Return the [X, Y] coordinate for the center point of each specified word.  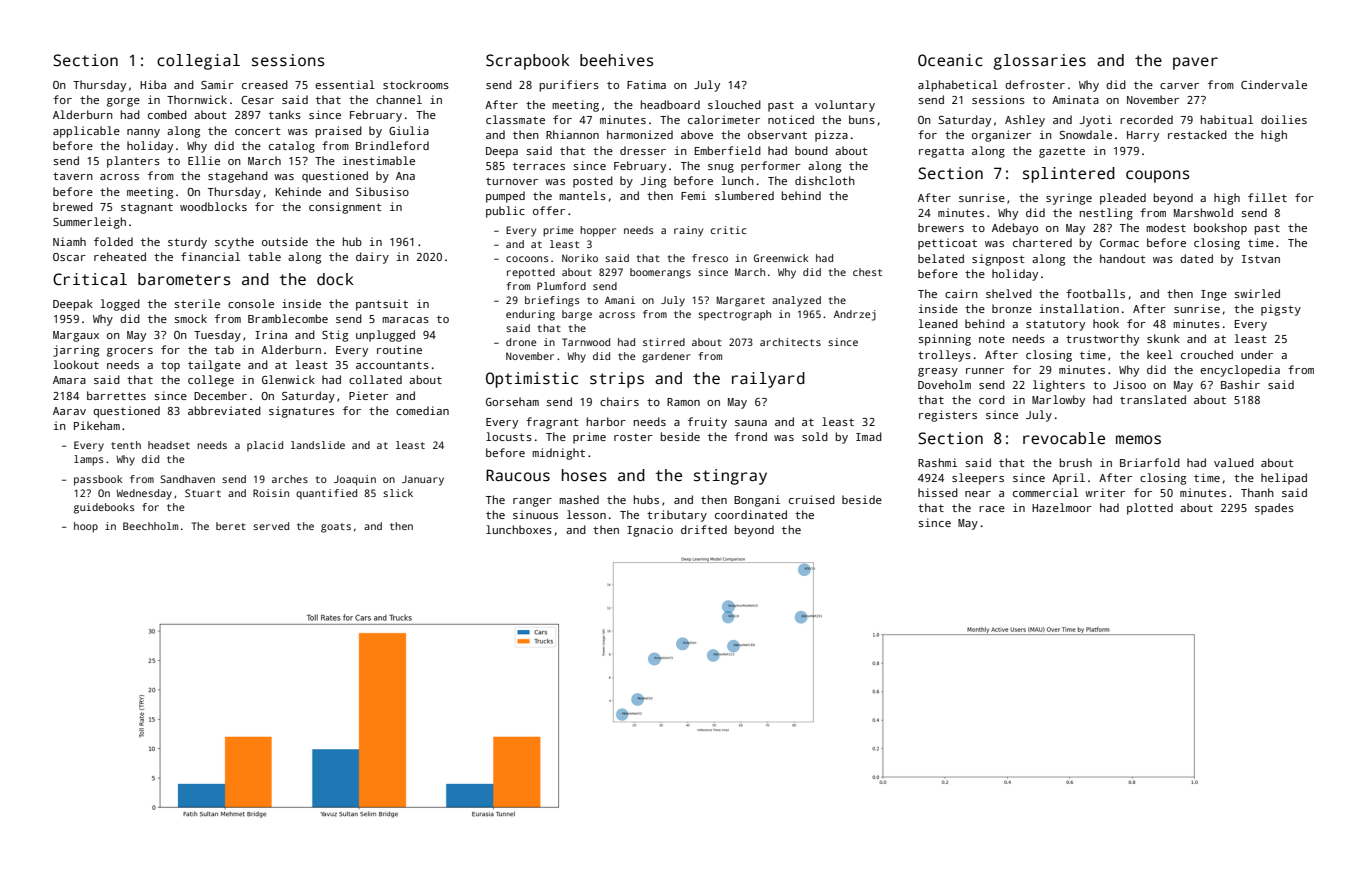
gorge [123, 102]
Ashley [1025, 121]
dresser [643, 150]
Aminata [1075, 99]
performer [771, 167]
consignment [345, 208]
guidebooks [104, 508]
